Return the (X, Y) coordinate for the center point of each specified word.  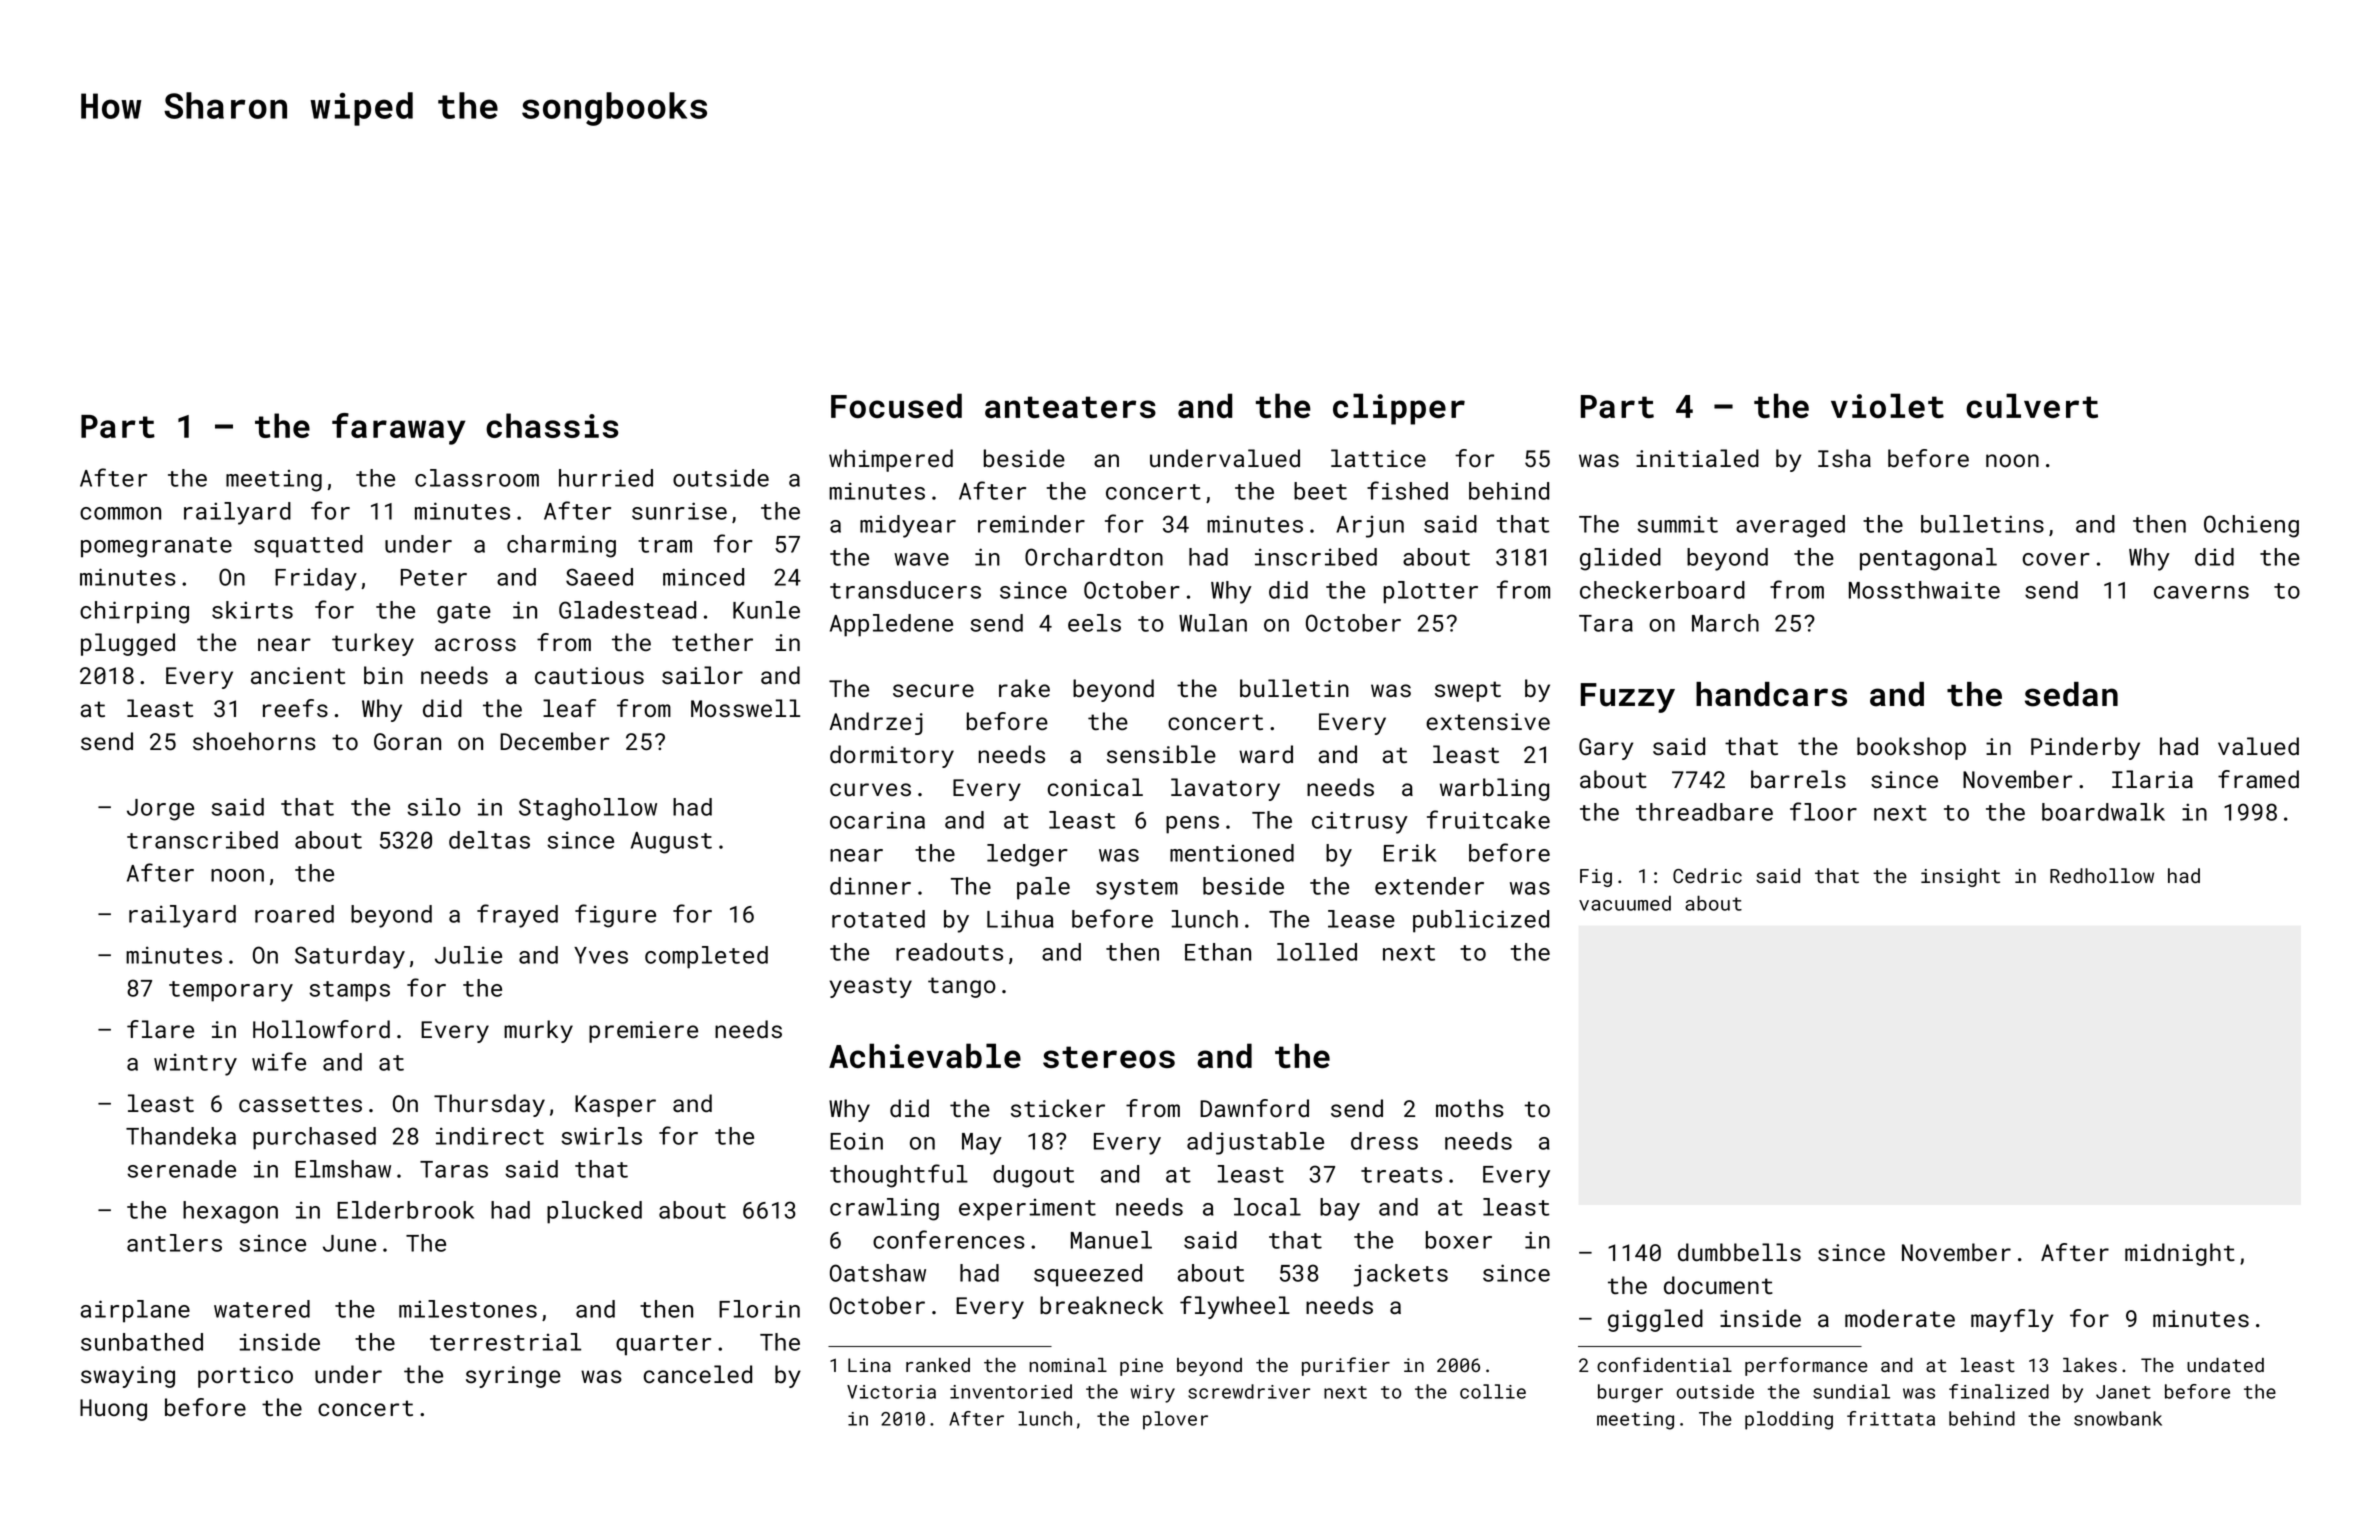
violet (1887, 405)
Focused (896, 405)
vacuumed (1625, 903)
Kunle (766, 610)
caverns (2201, 592)
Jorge (160, 810)
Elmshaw (343, 1169)
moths (1470, 1108)
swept (1468, 691)
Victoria (891, 1392)
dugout (1033, 1176)
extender (1429, 886)
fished (1407, 490)
